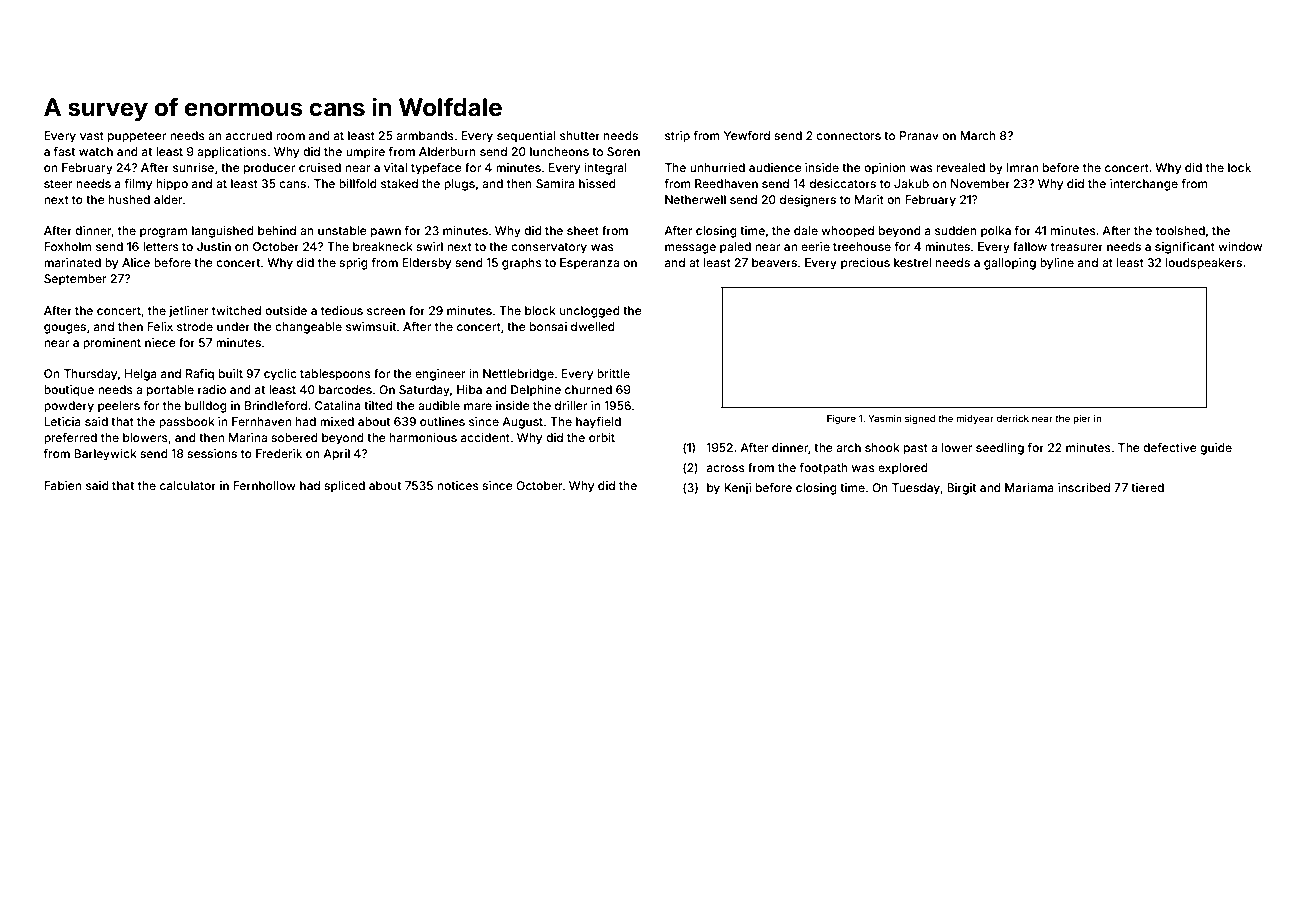 The image size is (1308, 924). Describe the element at coordinates (1147, 487) in the page. I see `tiered` at that location.
